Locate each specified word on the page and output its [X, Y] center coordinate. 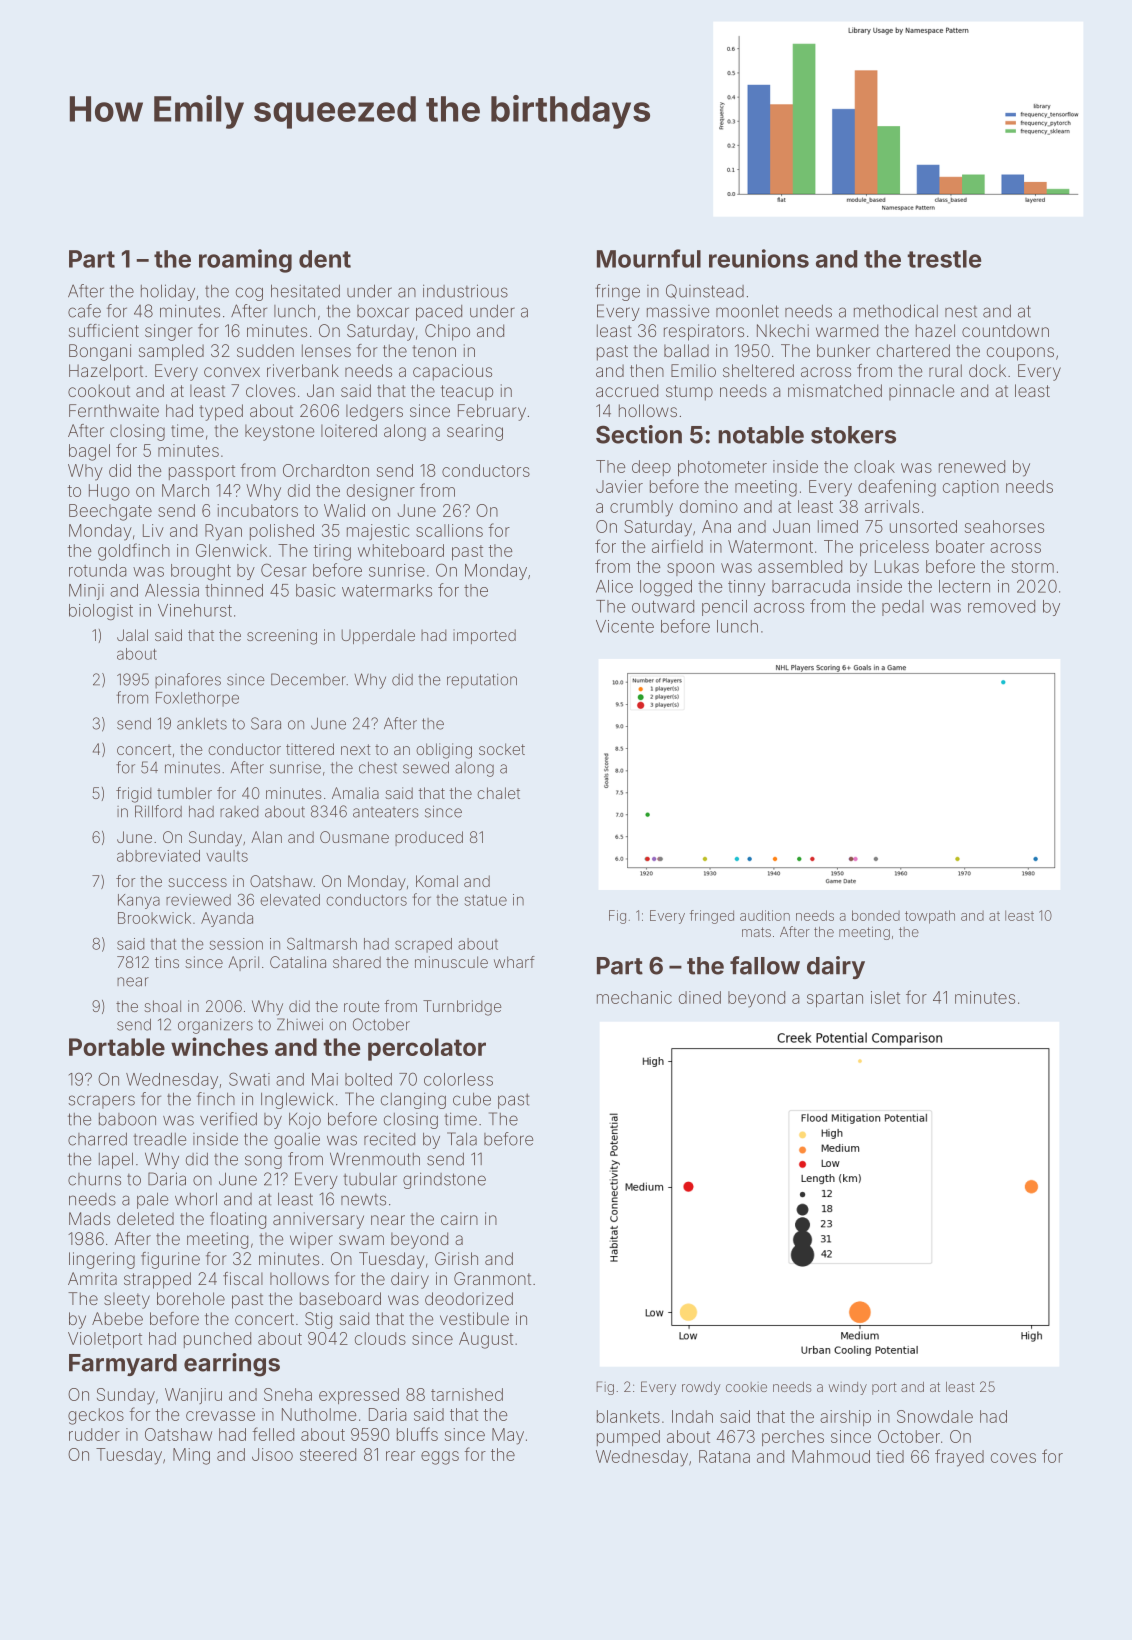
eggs [440, 1458]
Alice [614, 586]
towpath [930, 917]
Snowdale [935, 1416]
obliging [444, 751]
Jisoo [272, 1454]
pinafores [188, 680]
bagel [89, 452]
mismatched [835, 390]
